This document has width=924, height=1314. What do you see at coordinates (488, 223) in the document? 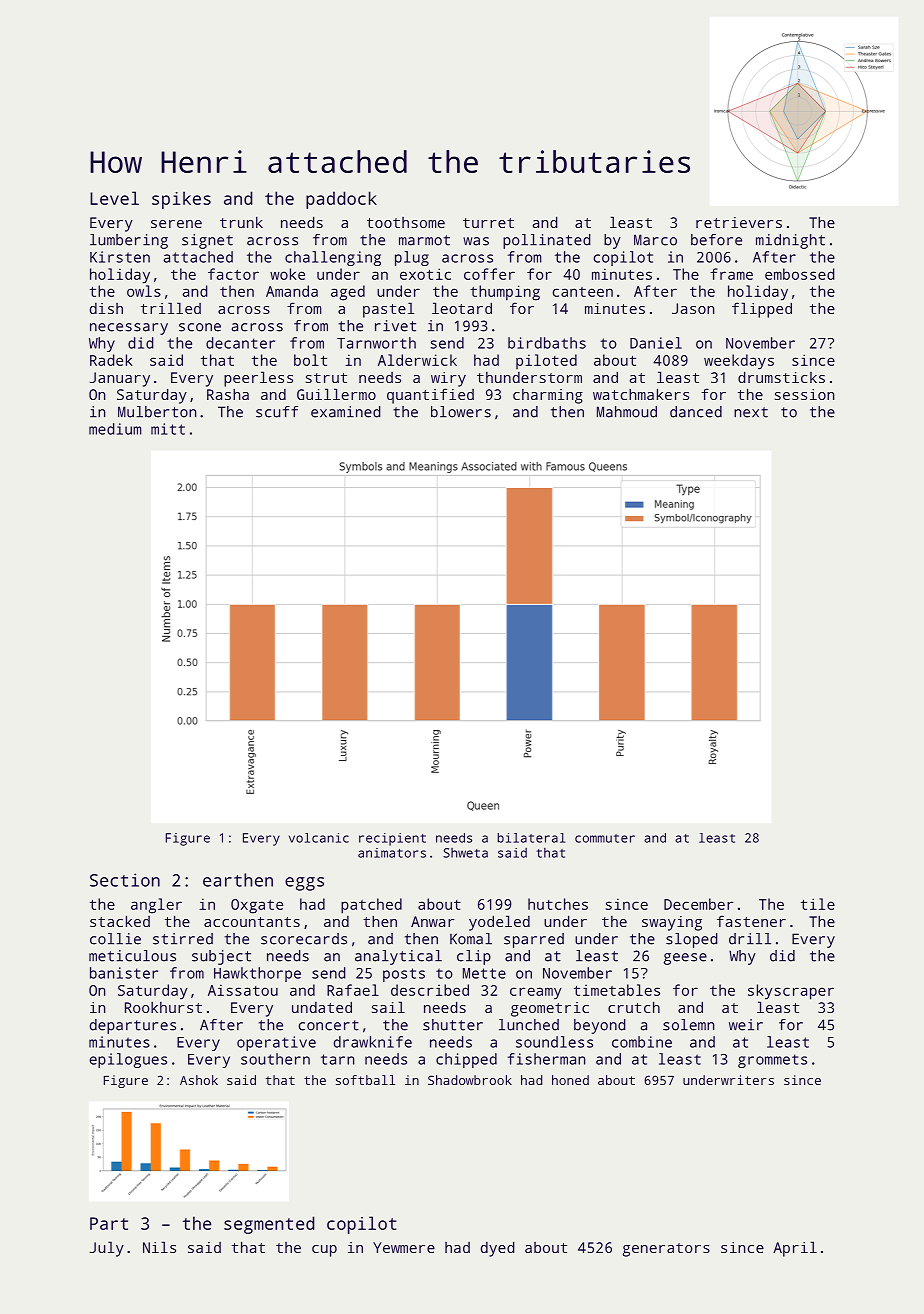
I see `turret` at bounding box center [488, 223].
